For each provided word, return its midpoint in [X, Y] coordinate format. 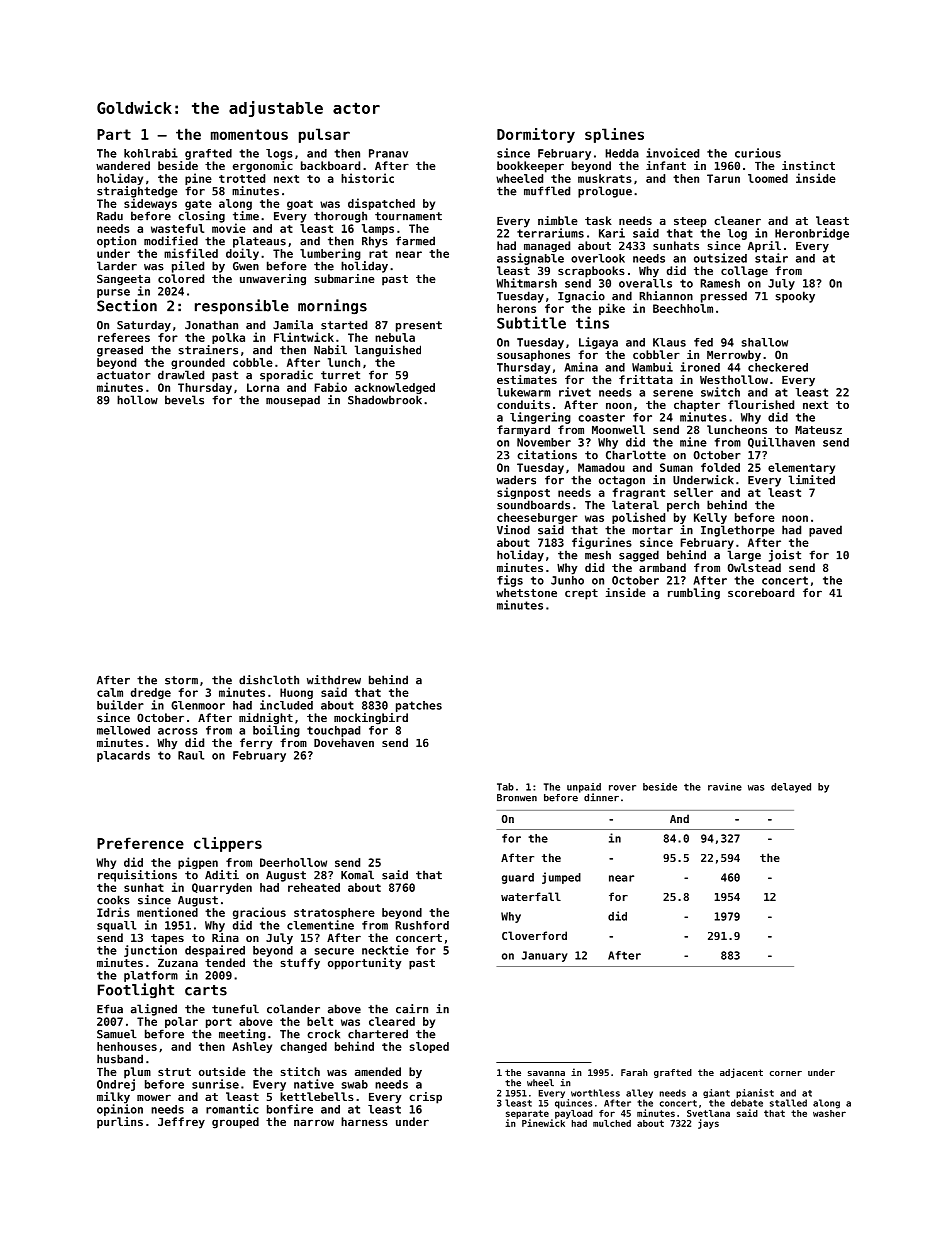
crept [581, 594]
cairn [412, 1009]
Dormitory [536, 135]
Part [114, 134]
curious [758, 153]
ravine [725, 787]
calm [110, 692]
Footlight [136, 990]
